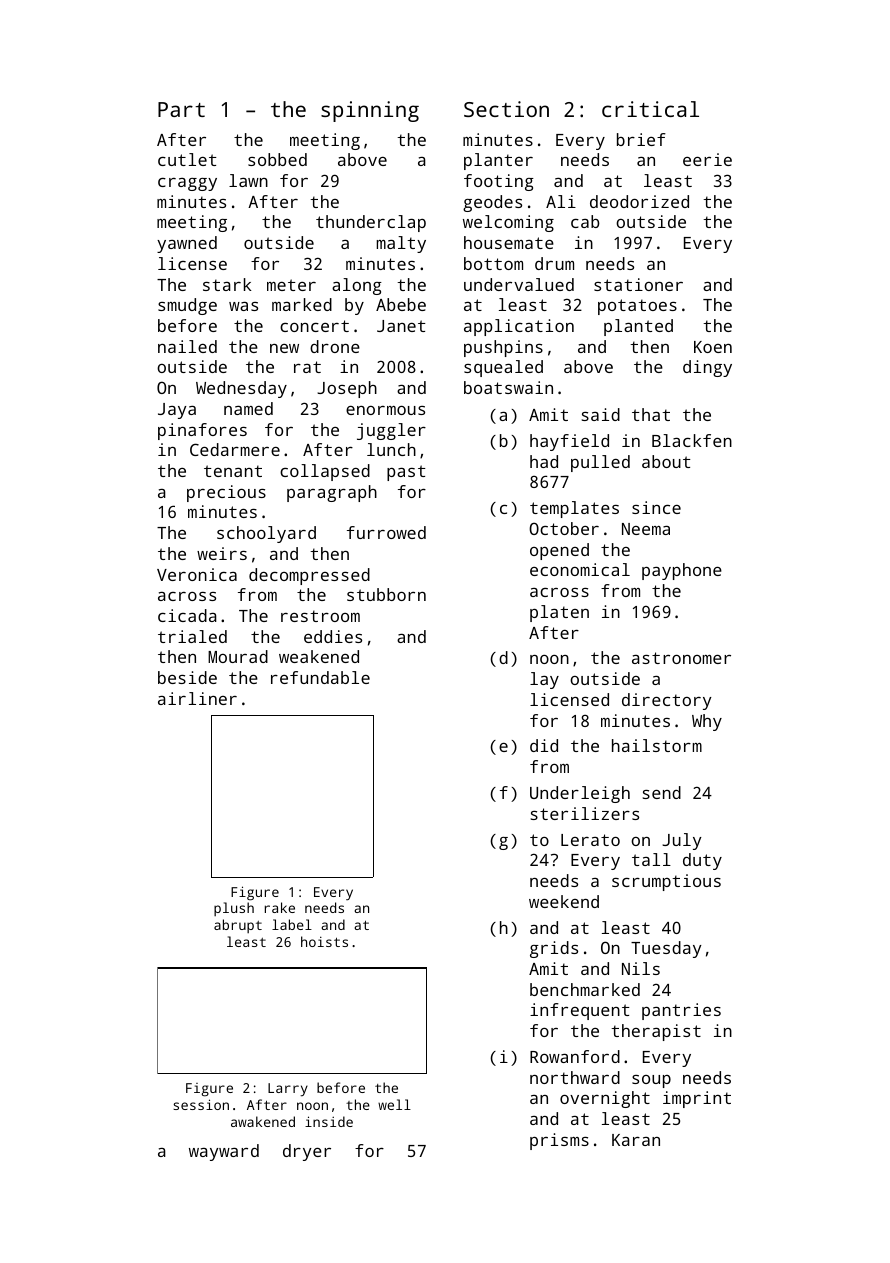  I want to click on decompressed, so click(309, 576).
